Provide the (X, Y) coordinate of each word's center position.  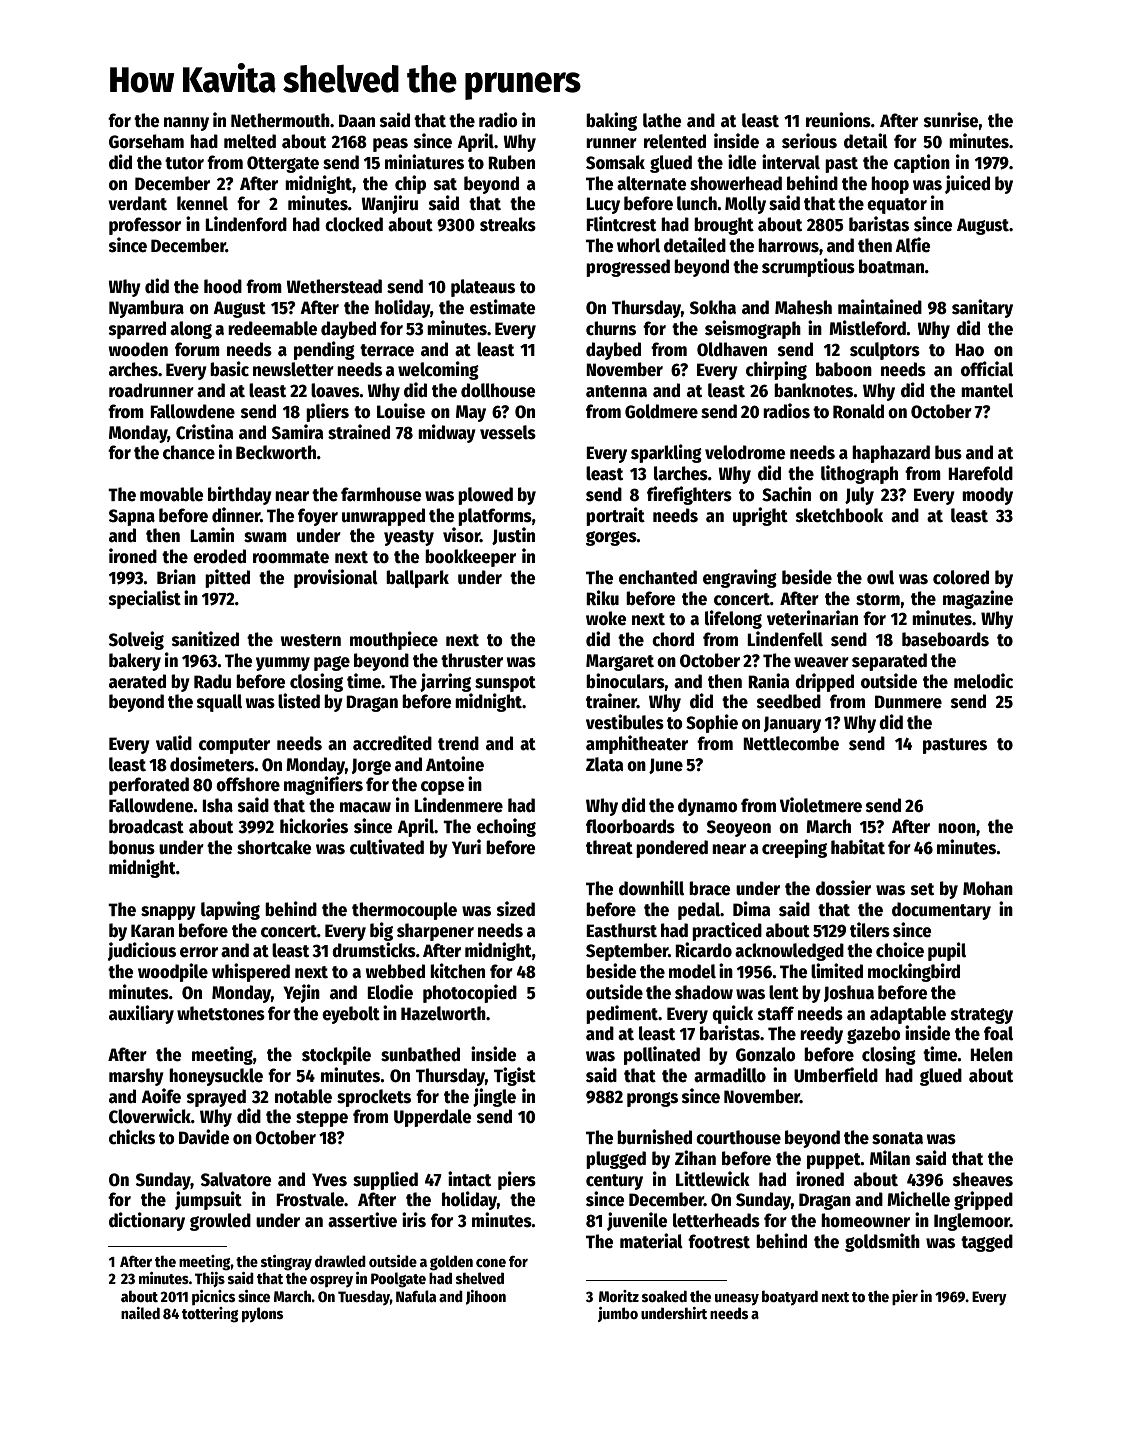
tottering (210, 1315)
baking (611, 121)
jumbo (618, 1314)
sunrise (951, 120)
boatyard (790, 1297)
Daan (357, 121)
